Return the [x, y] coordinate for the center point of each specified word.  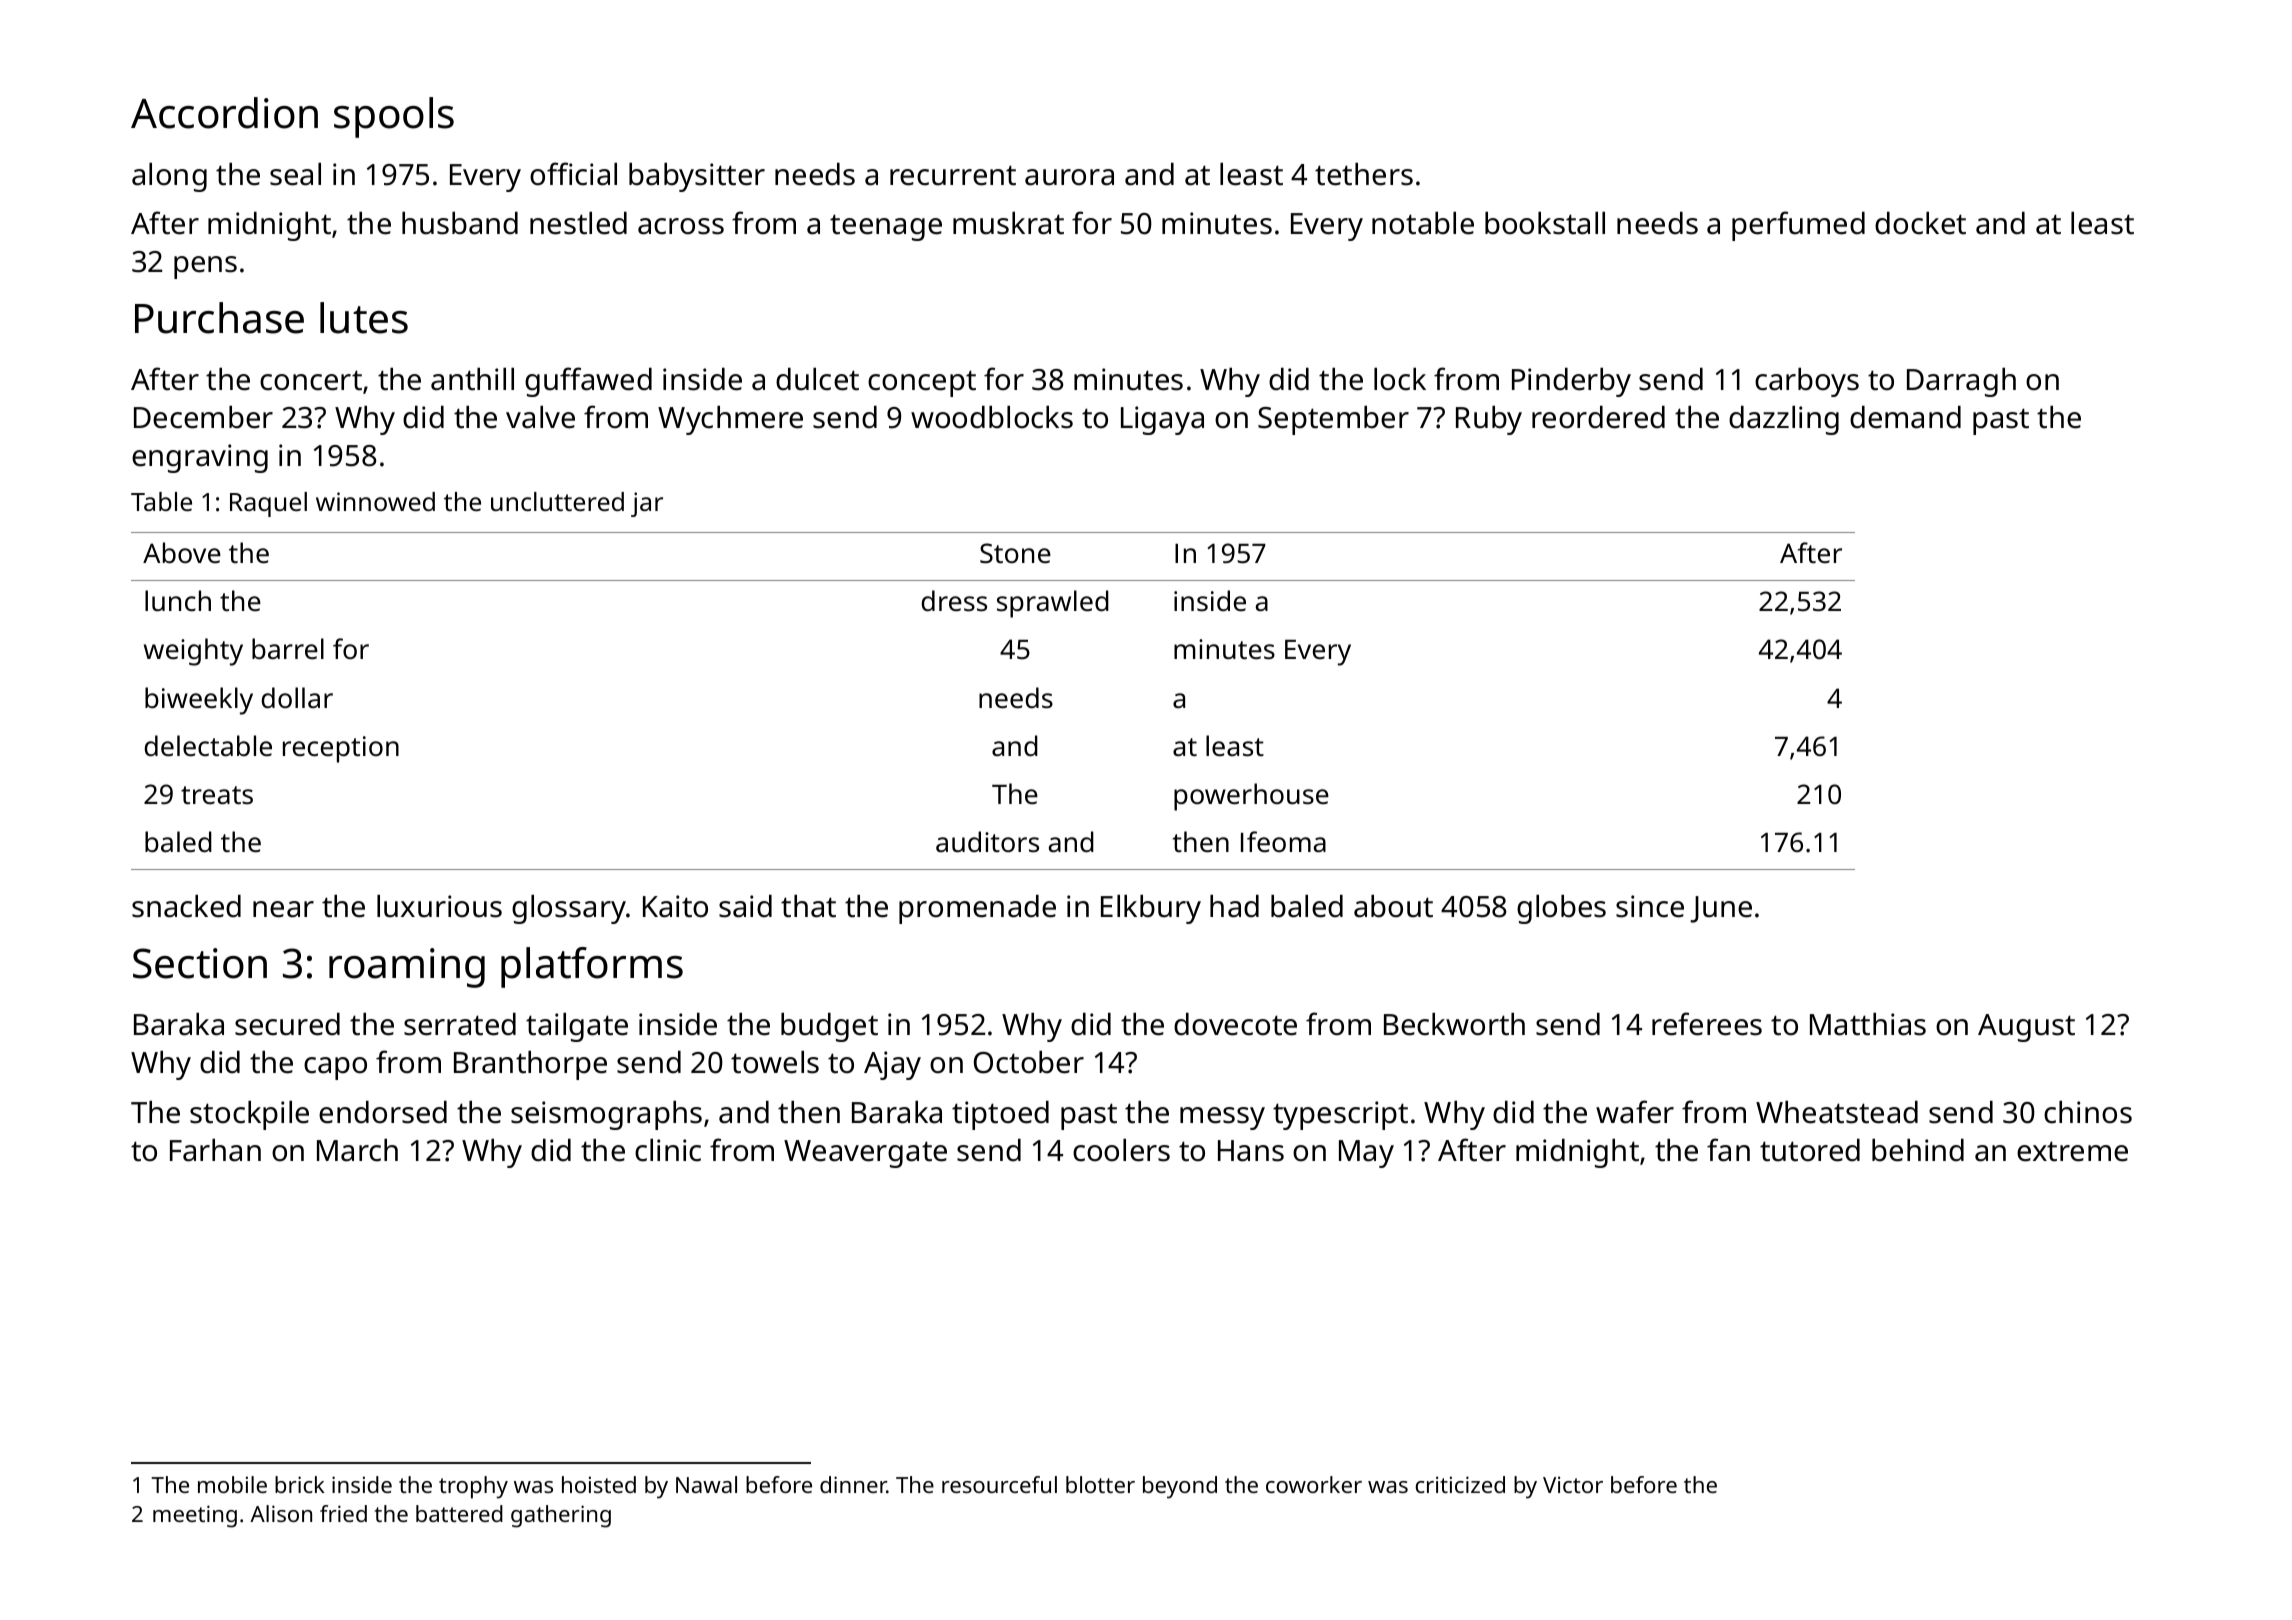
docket [1920, 223]
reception [341, 749]
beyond [1180, 1487]
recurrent [953, 175]
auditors [987, 842]
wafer [1635, 1112]
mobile [232, 1484]
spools [394, 117]
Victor [1573, 1484]
